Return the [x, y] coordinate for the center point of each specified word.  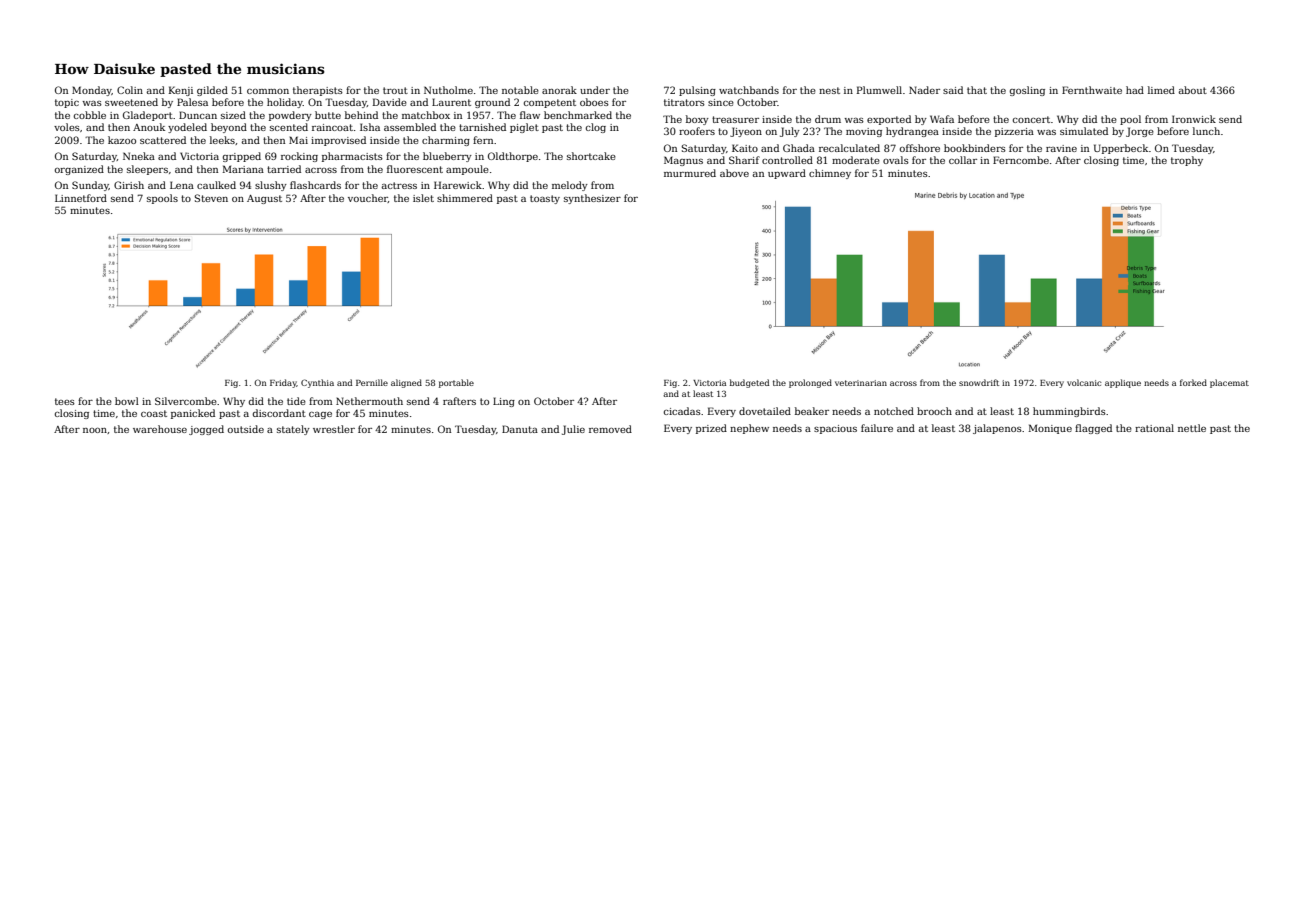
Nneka [139, 156]
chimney [830, 174]
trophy [1187, 161]
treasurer [735, 119]
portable [456, 383]
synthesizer [592, 199]
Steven [211, 198]
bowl [127, 401]
